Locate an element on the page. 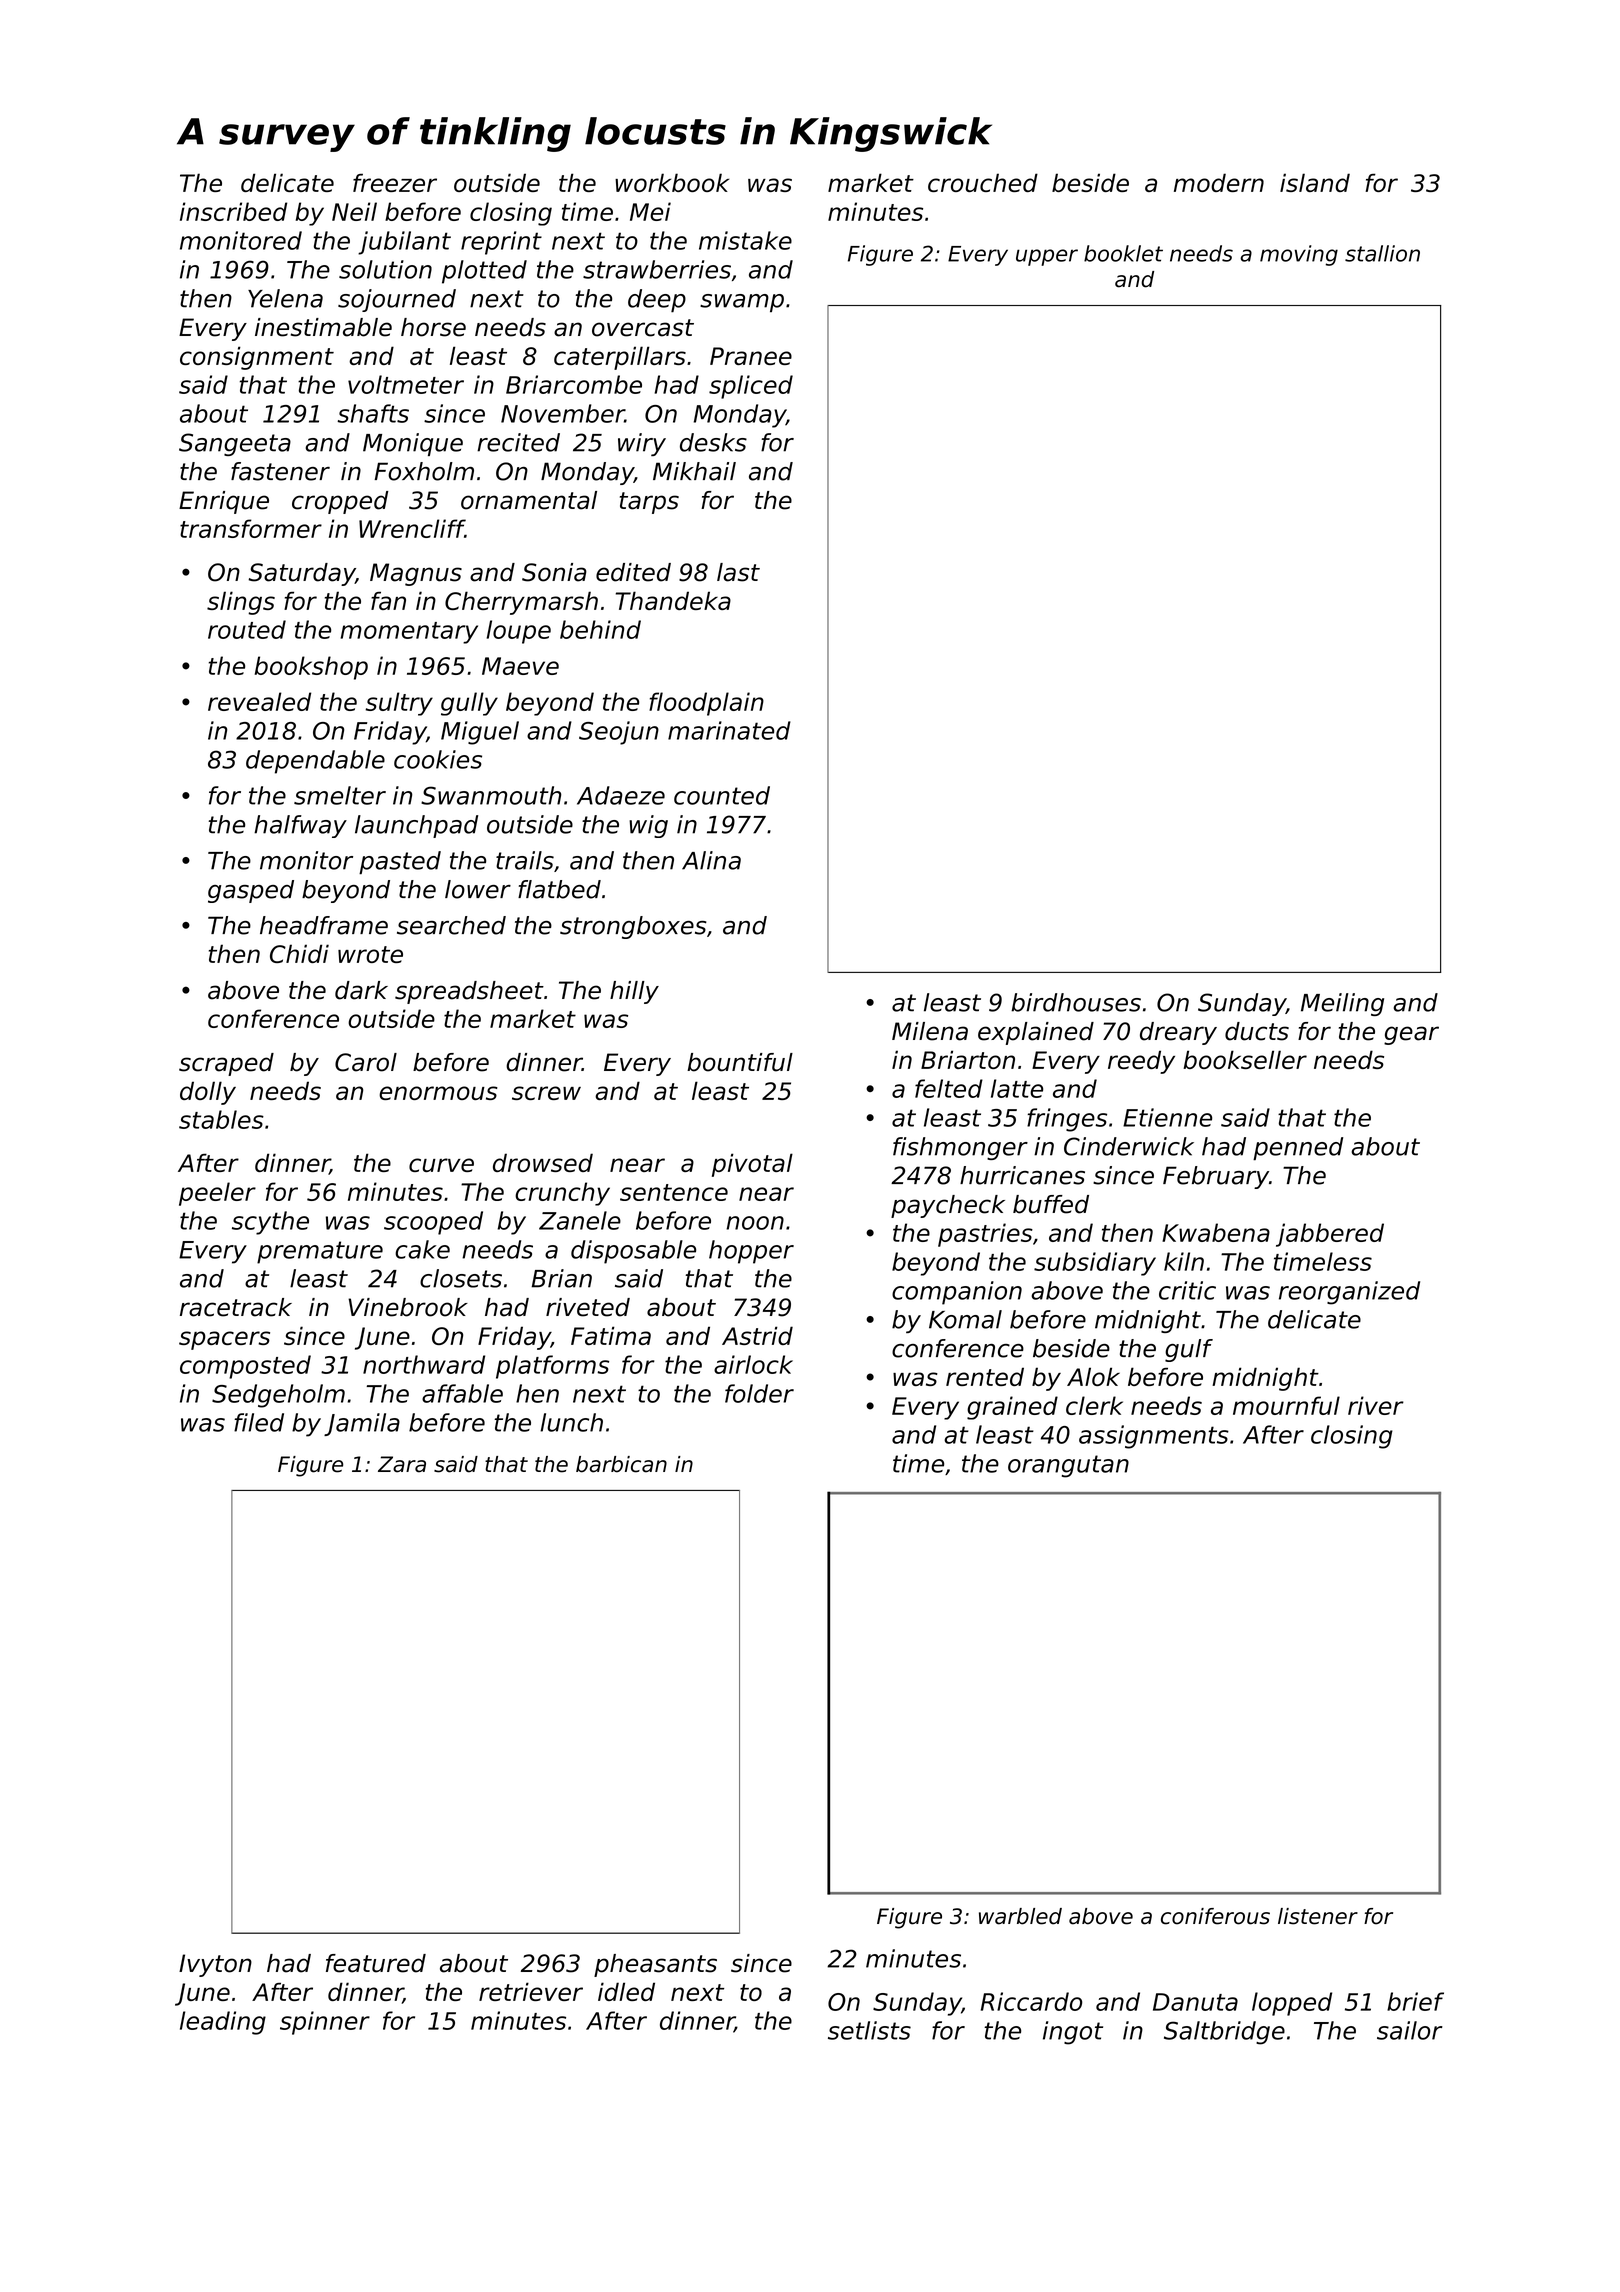 The image size is (1620, 2292). folder is located at coordinates (759, 1393).
